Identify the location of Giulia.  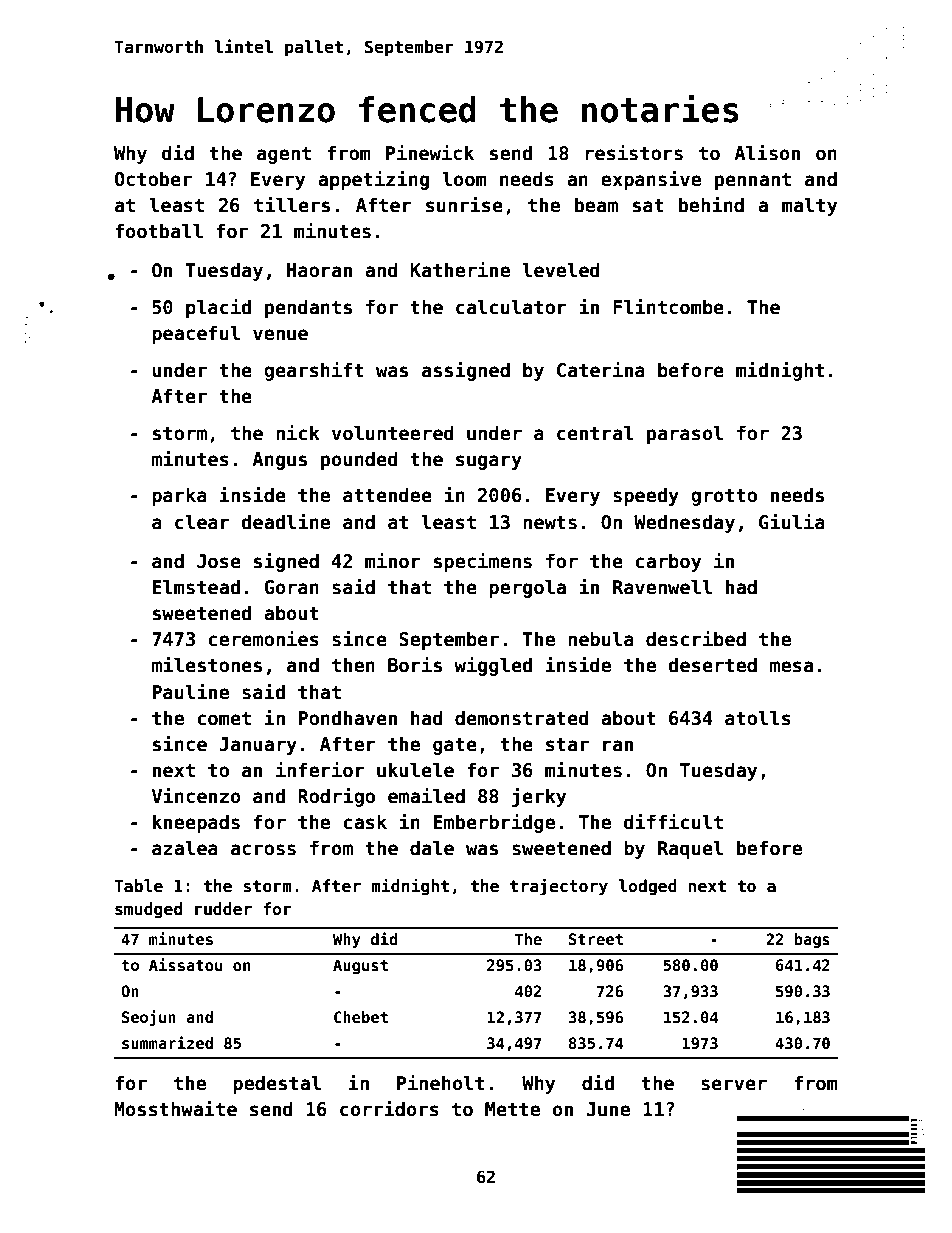
(792, 522).
